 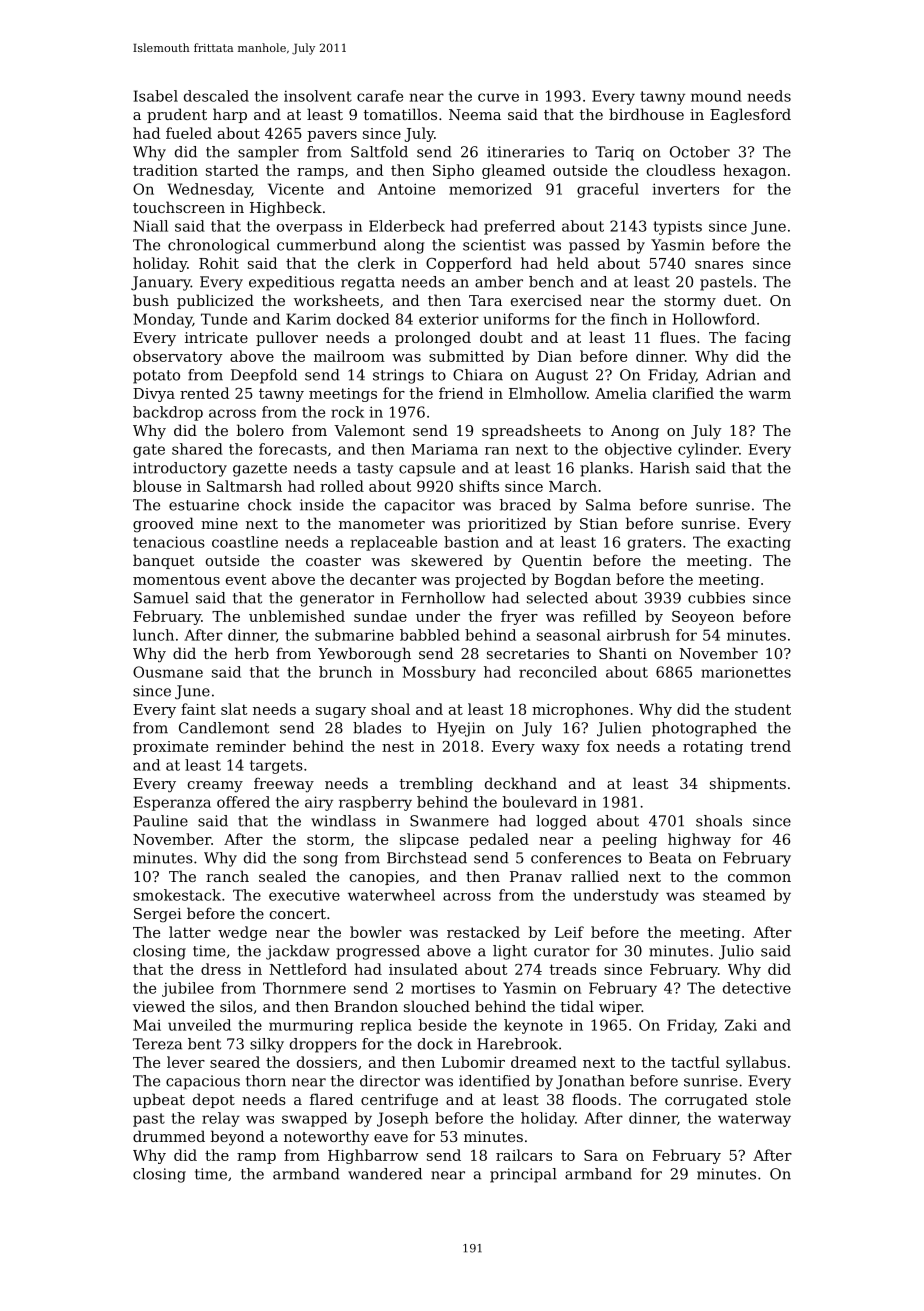 I want to click on mound, so click(x=716, y=96).
